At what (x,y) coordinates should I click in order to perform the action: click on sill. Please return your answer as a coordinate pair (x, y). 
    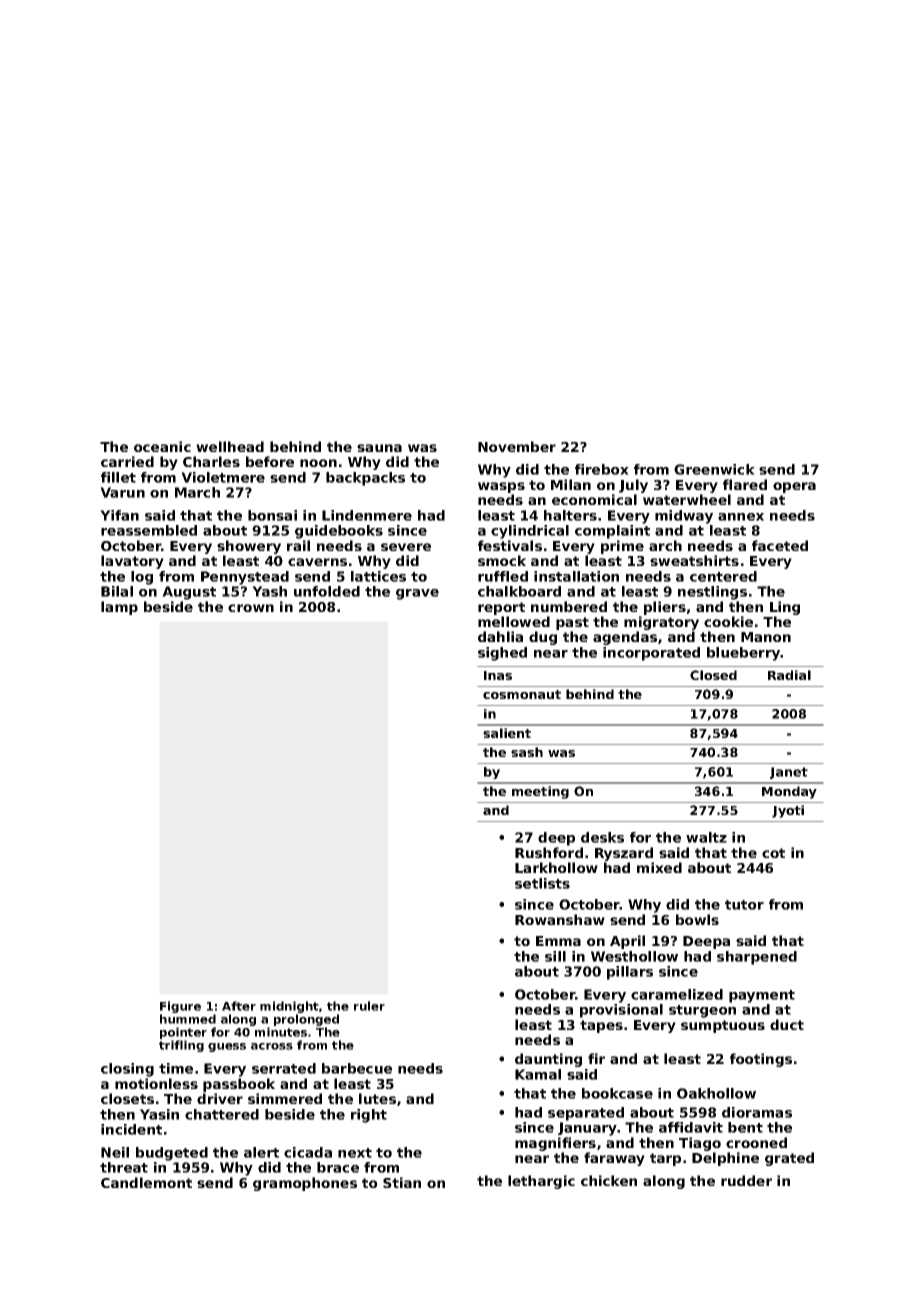
    Looking at the image, I should click on (555, 956).
